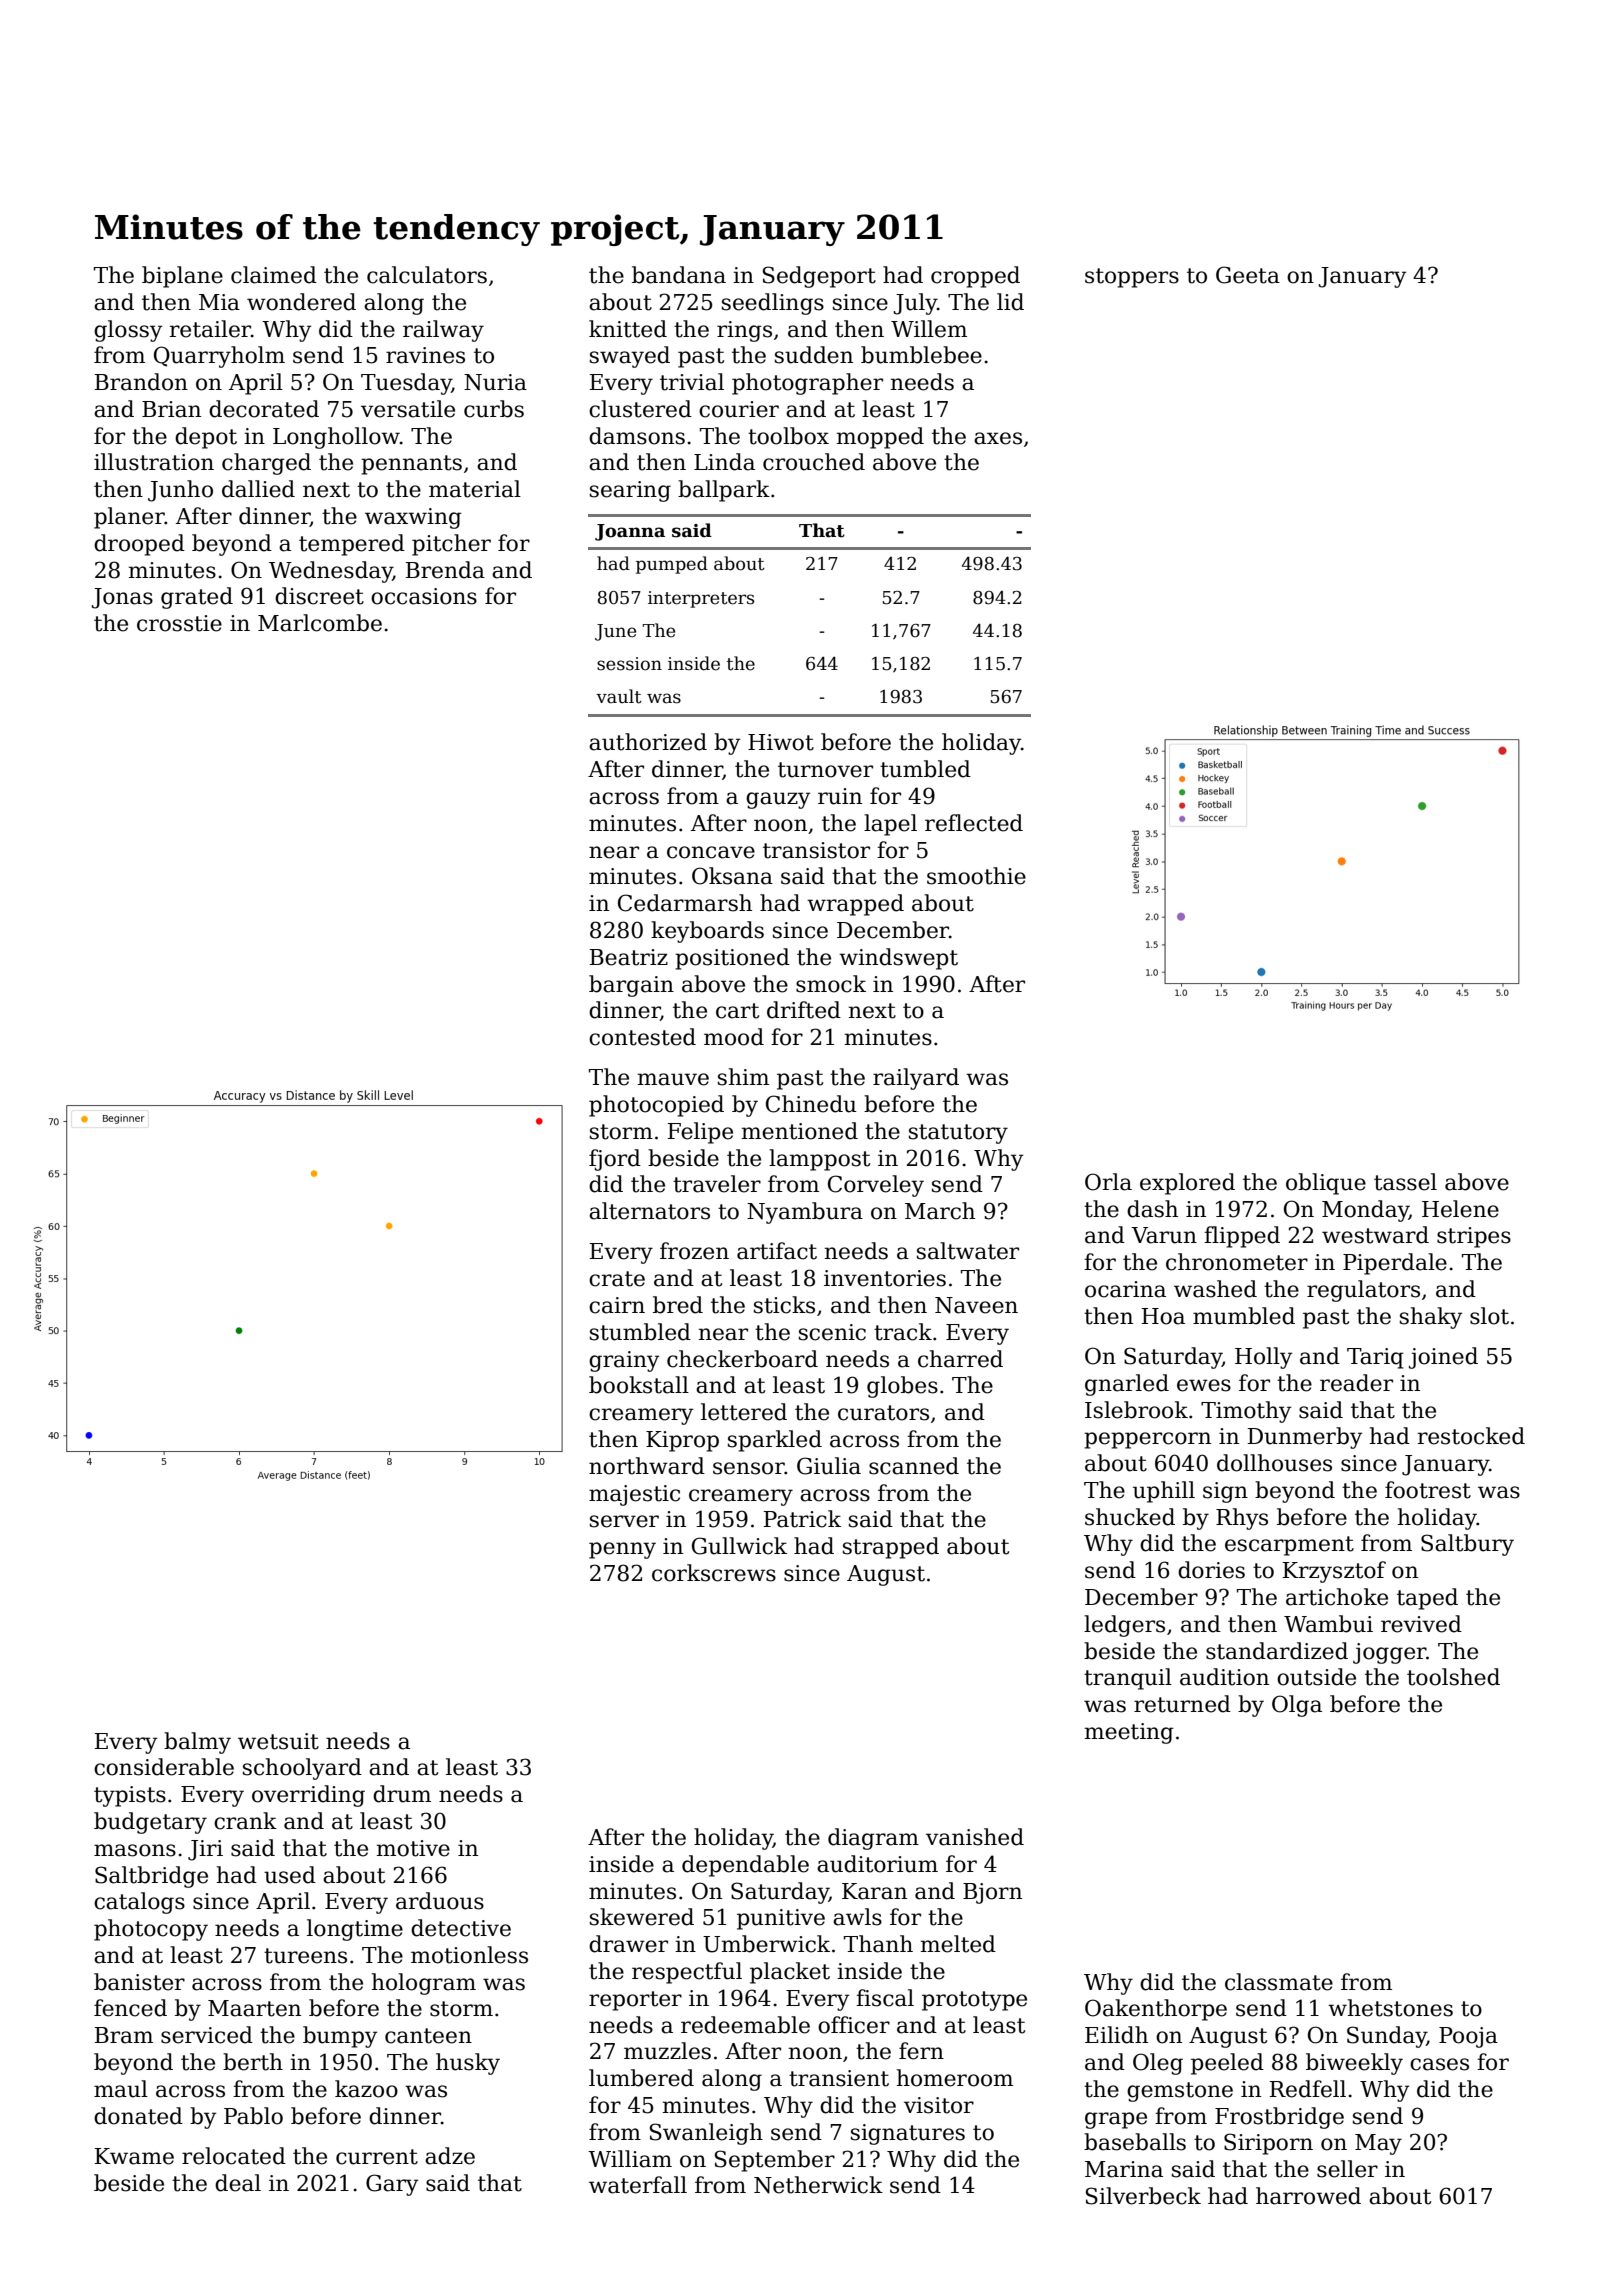 The image size is (1620, 2292). What do you see at coordinates (238, 2183) in the document?
I see `deal` at bounding box center [238, 2183].
